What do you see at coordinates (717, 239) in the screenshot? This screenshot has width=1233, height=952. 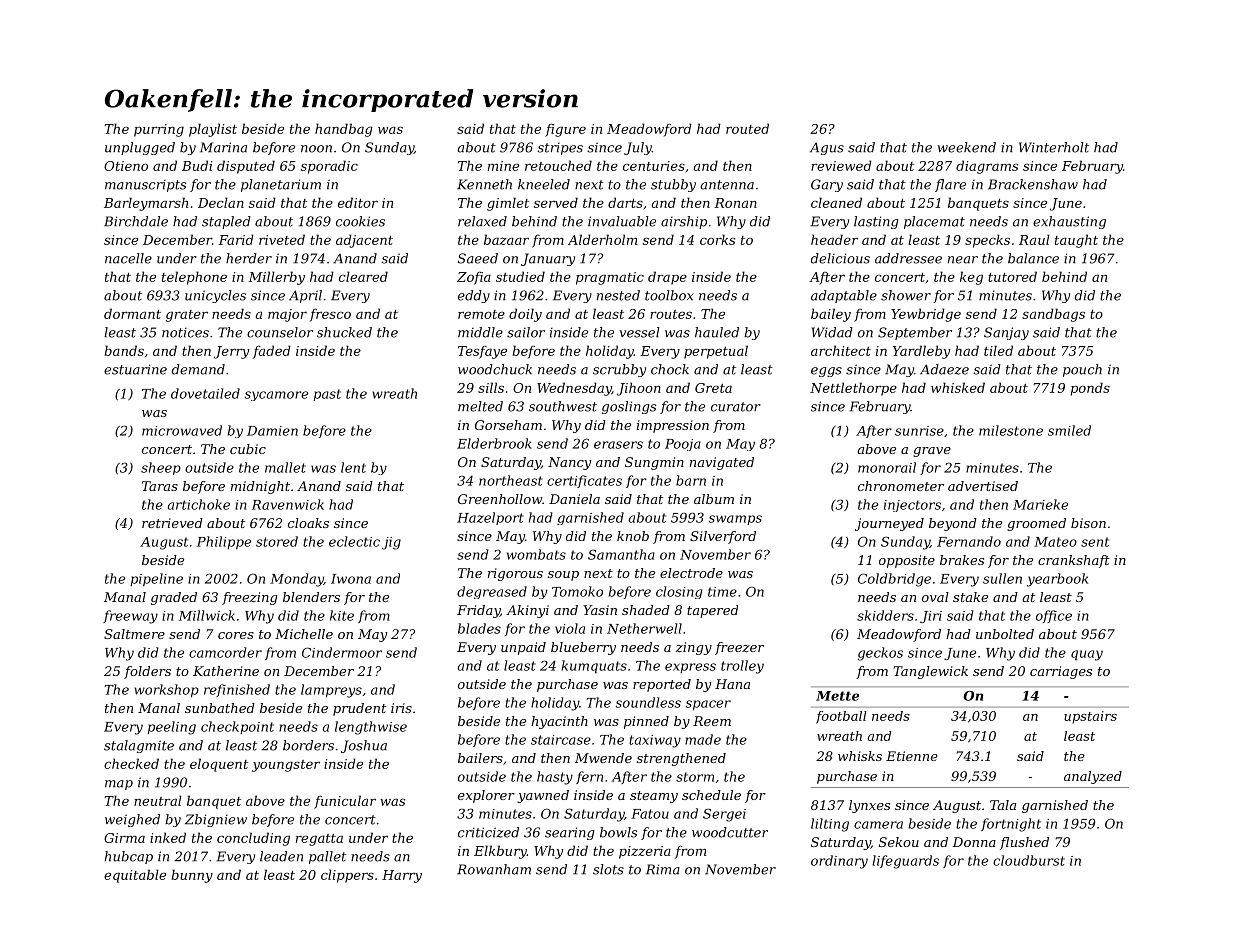 I see `corks` at bounding box center [717, 239].
